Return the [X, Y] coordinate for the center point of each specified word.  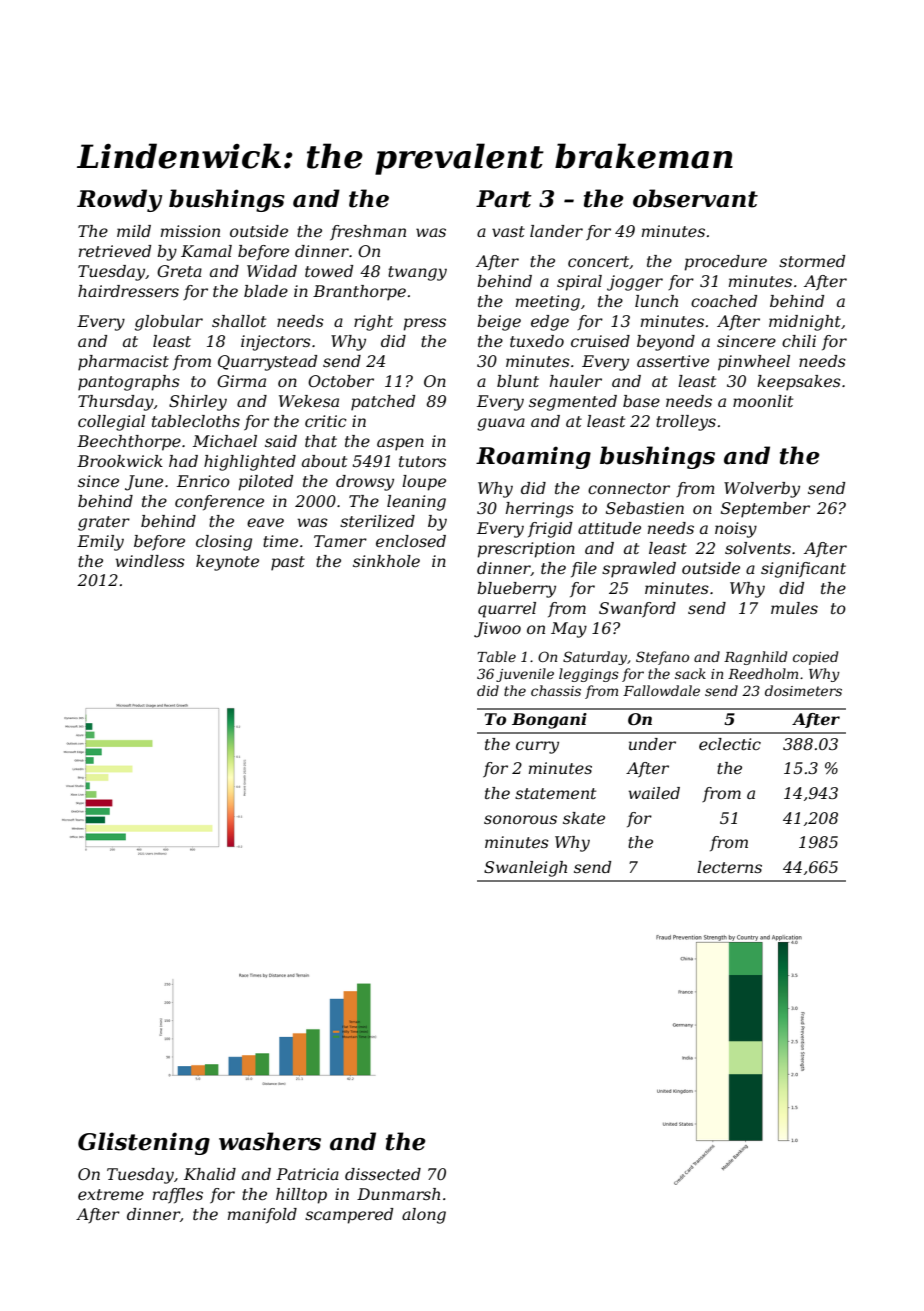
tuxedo [537, 341]
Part [504, 199]
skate [584, 818]
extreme [111, 1194]
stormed [812, 261]
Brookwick [120, 461]
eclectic [730, 744]
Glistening [144, 1143]
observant [695, 198]
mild [134, 231]
